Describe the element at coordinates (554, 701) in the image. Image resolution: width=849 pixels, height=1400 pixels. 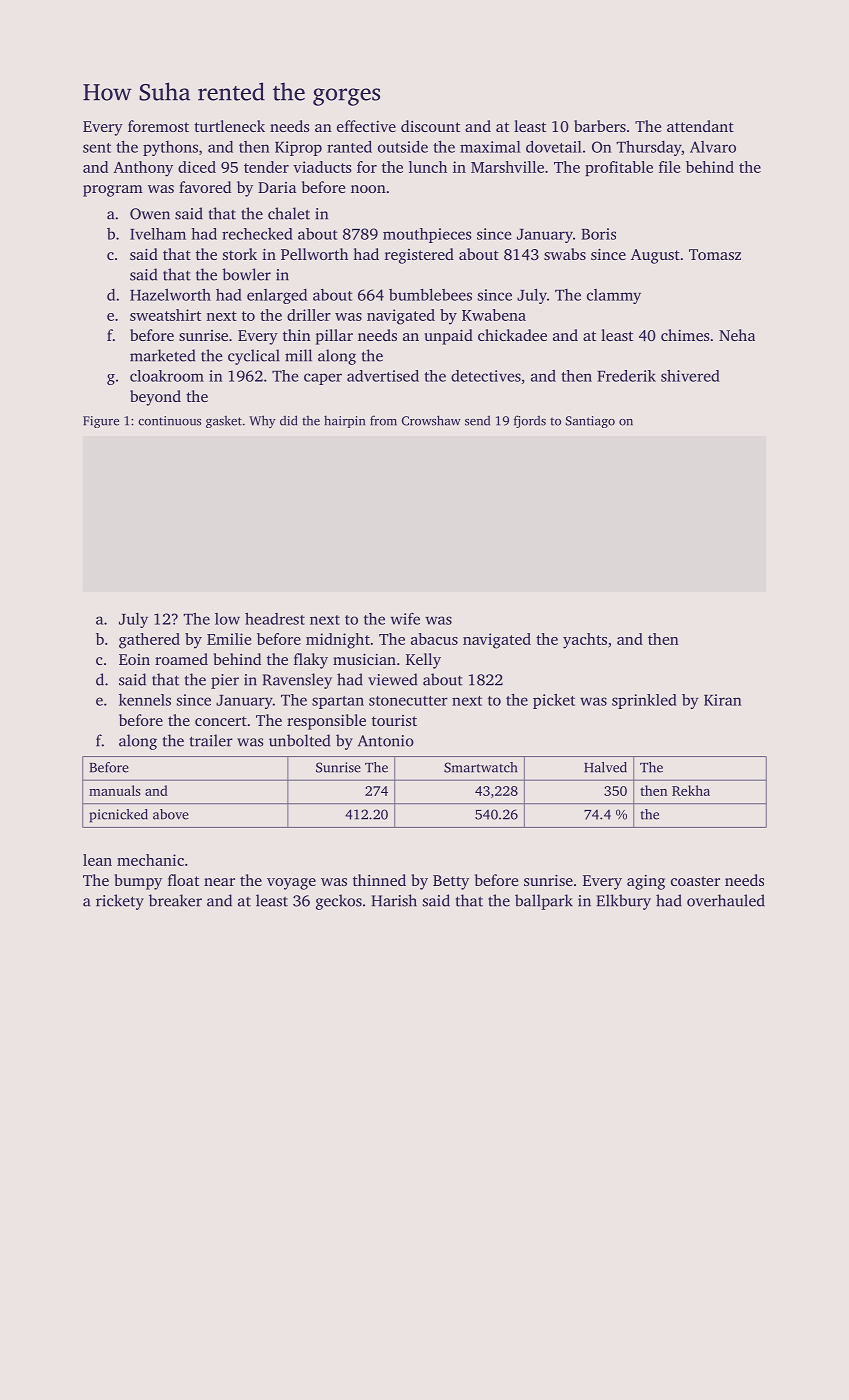
I see `picket` at that location.
